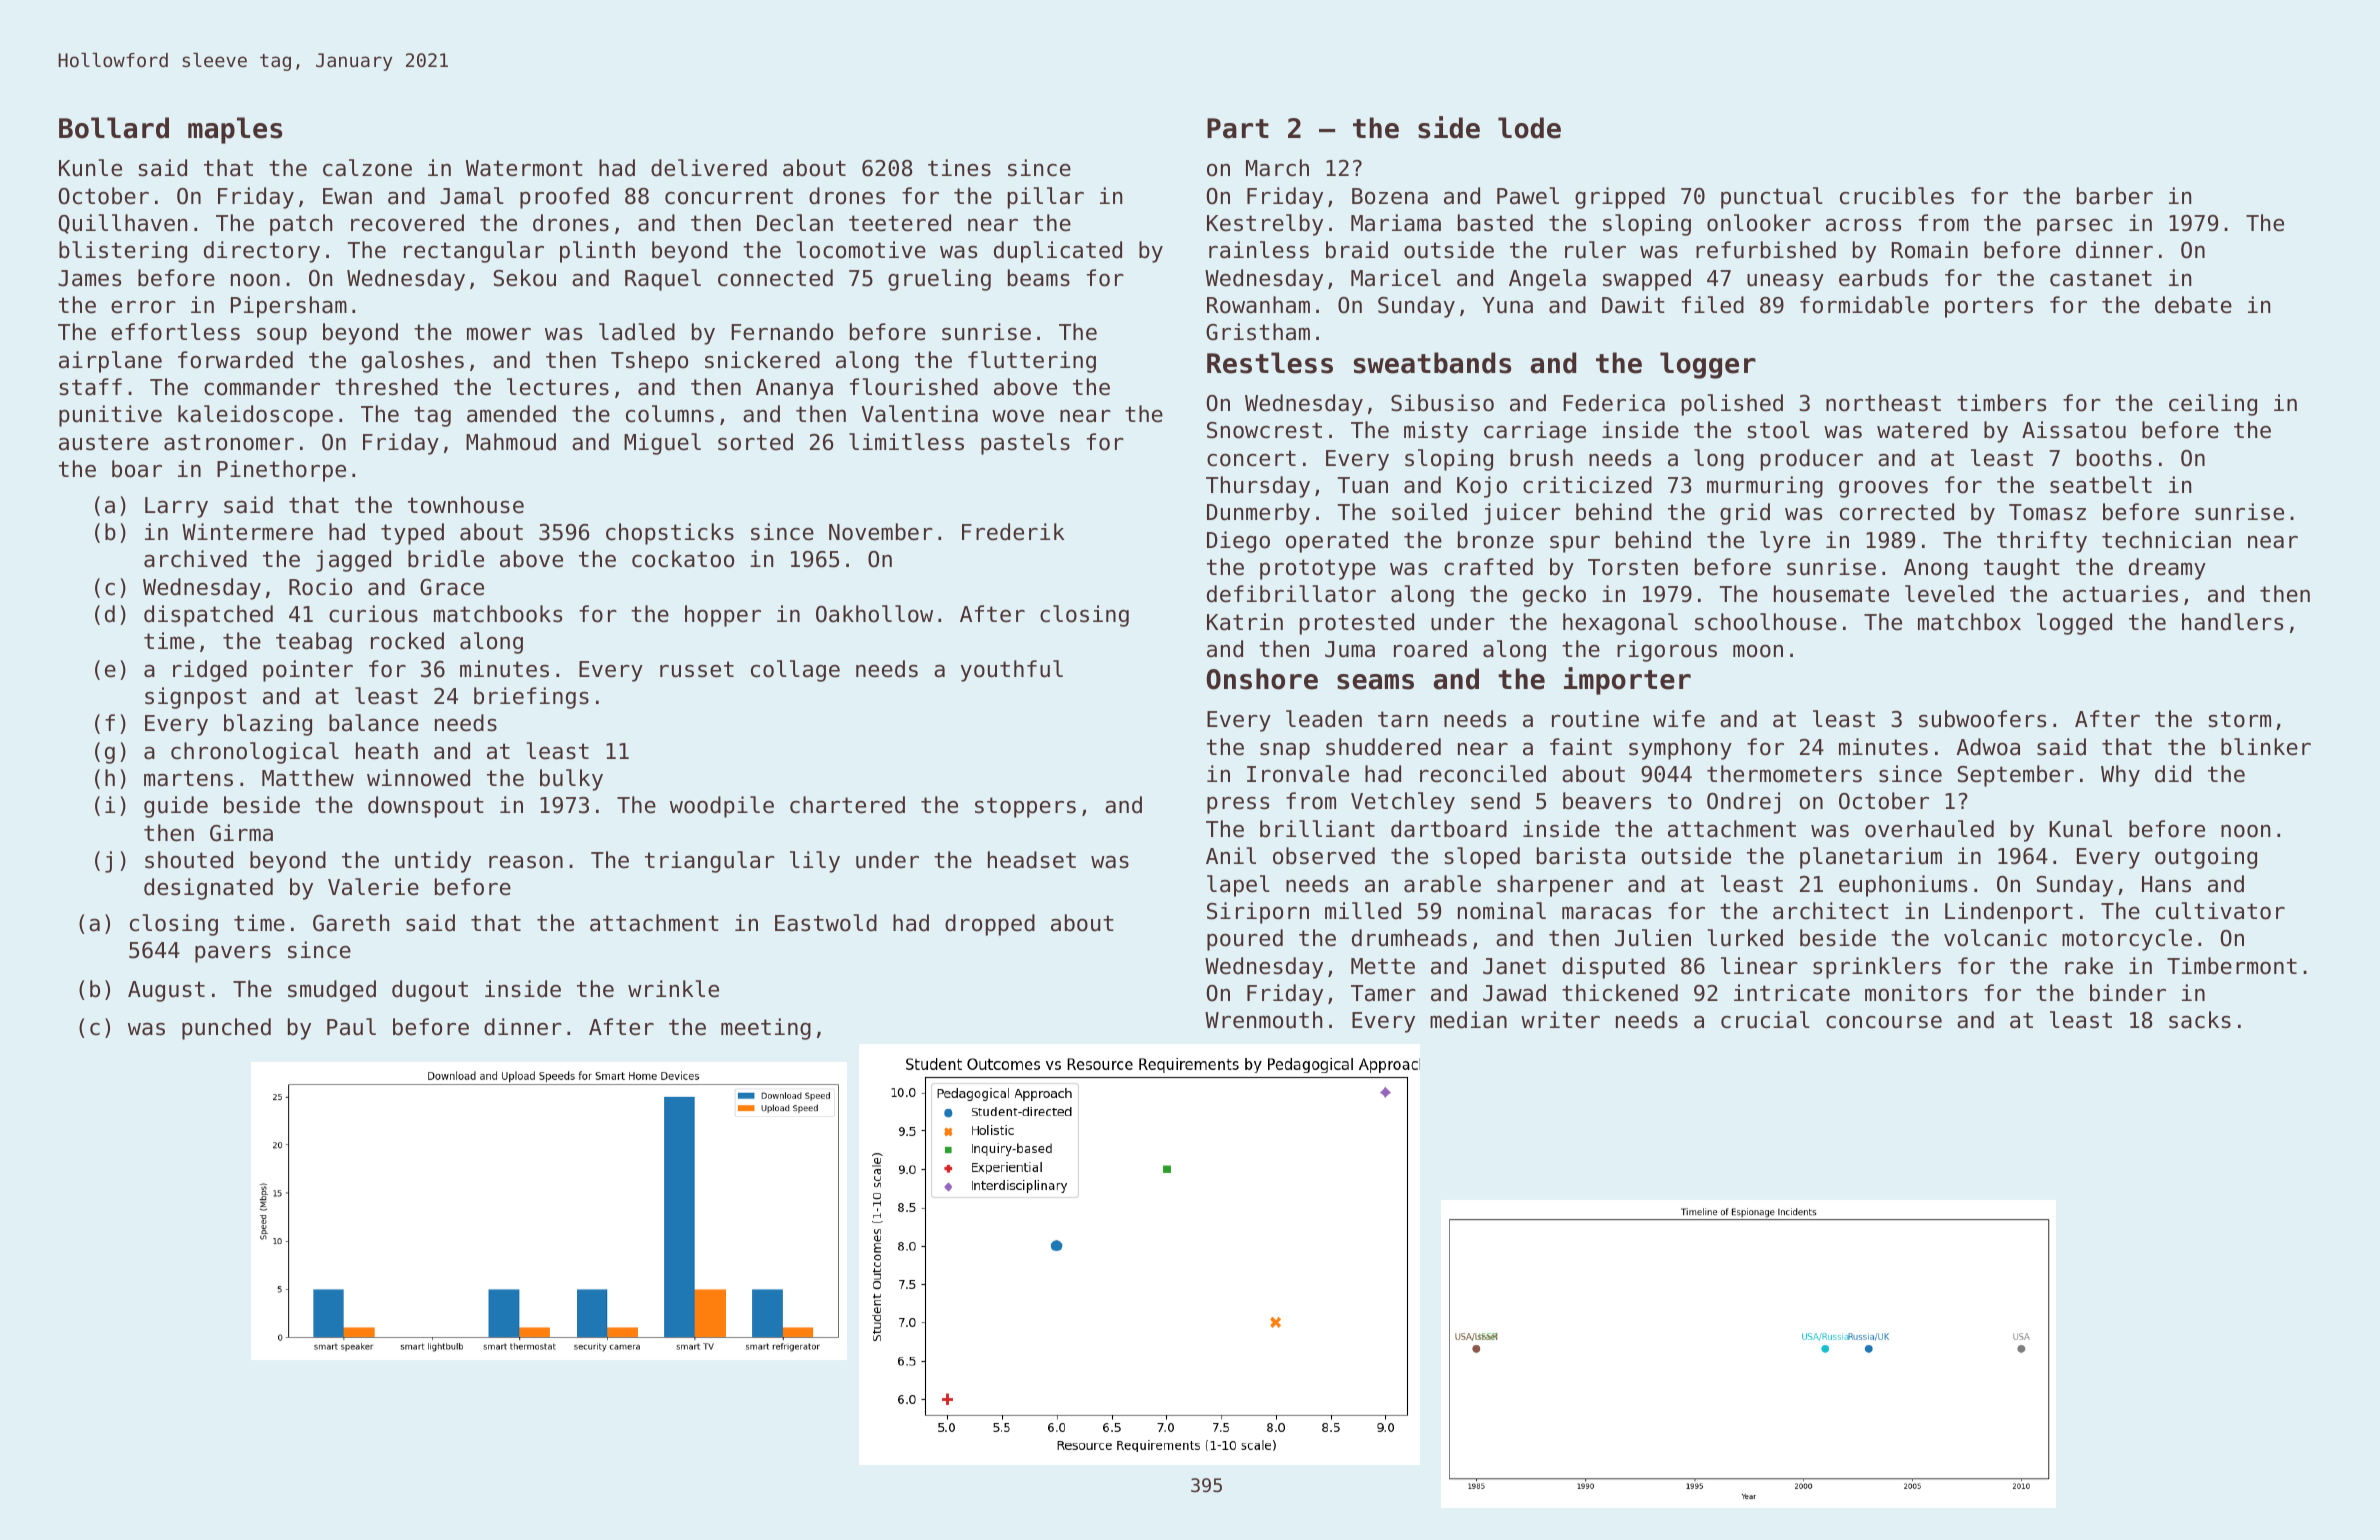  What do you see at coordinates (2240, 719) in the screenshot?
I see `storm` at bounding box center [2240, 719].
